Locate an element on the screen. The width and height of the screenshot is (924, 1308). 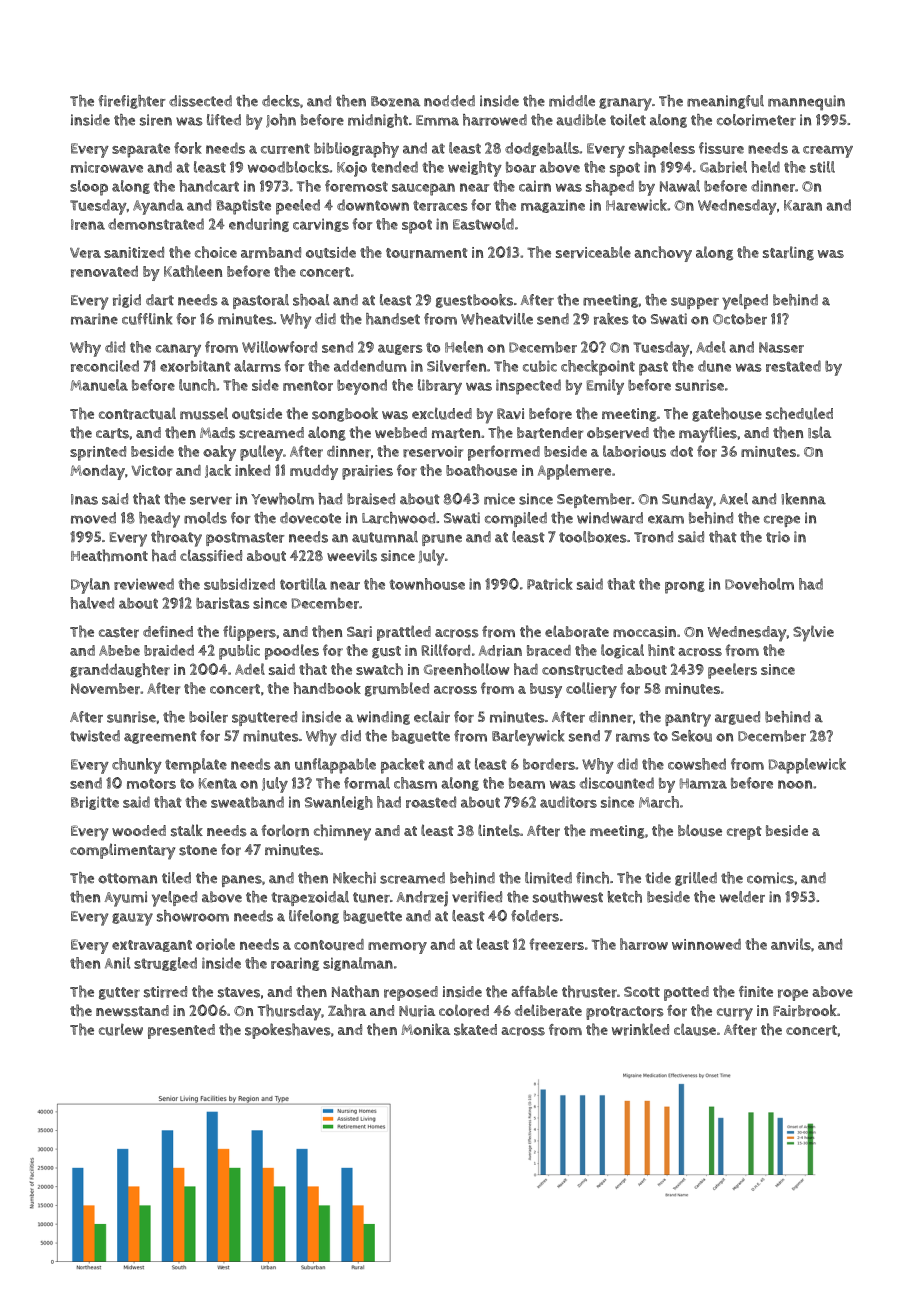
moccasin is located at coordinates (644, 632).
